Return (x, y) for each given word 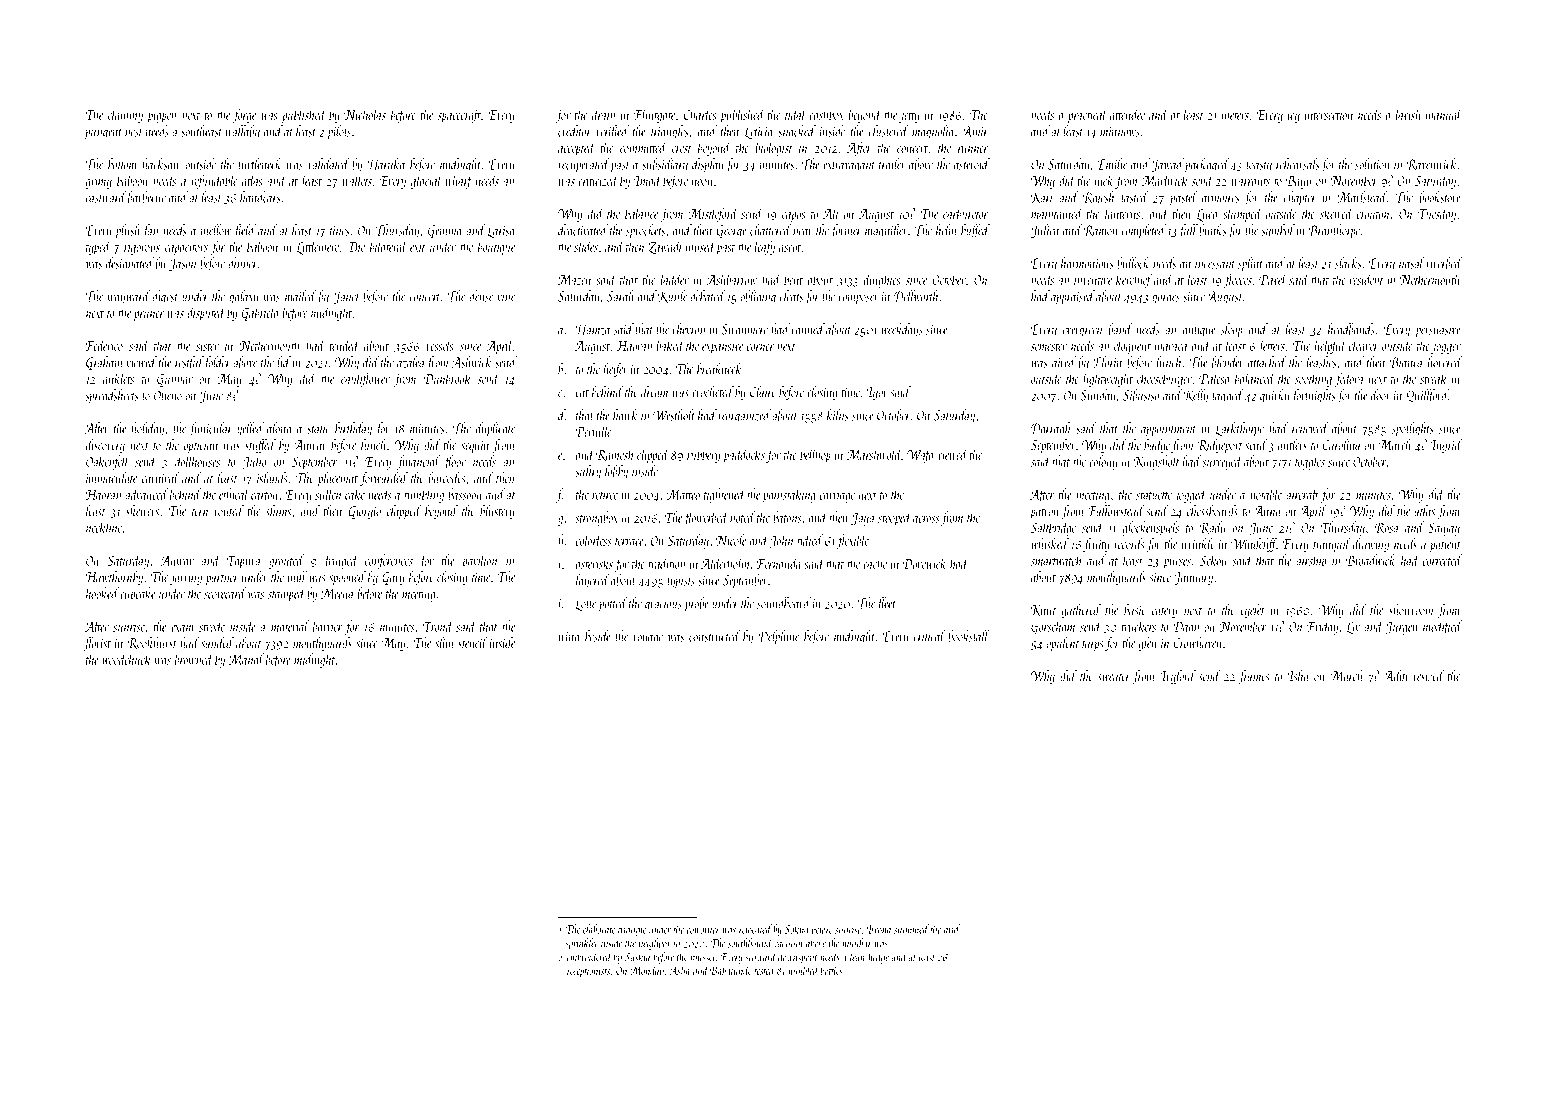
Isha (1298, 676)
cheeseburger (1164, 379)
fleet (886, 604)
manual (1444, 114)
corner (761, 347)
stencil (472, 643)
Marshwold (874, 454)
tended (345, 345)
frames (1253, 677)
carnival (160, 477)
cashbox (827, 114)
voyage (648, 640)
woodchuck (127, 659)
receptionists (588, 972)
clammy (125, 115)
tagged (1228, 396)
